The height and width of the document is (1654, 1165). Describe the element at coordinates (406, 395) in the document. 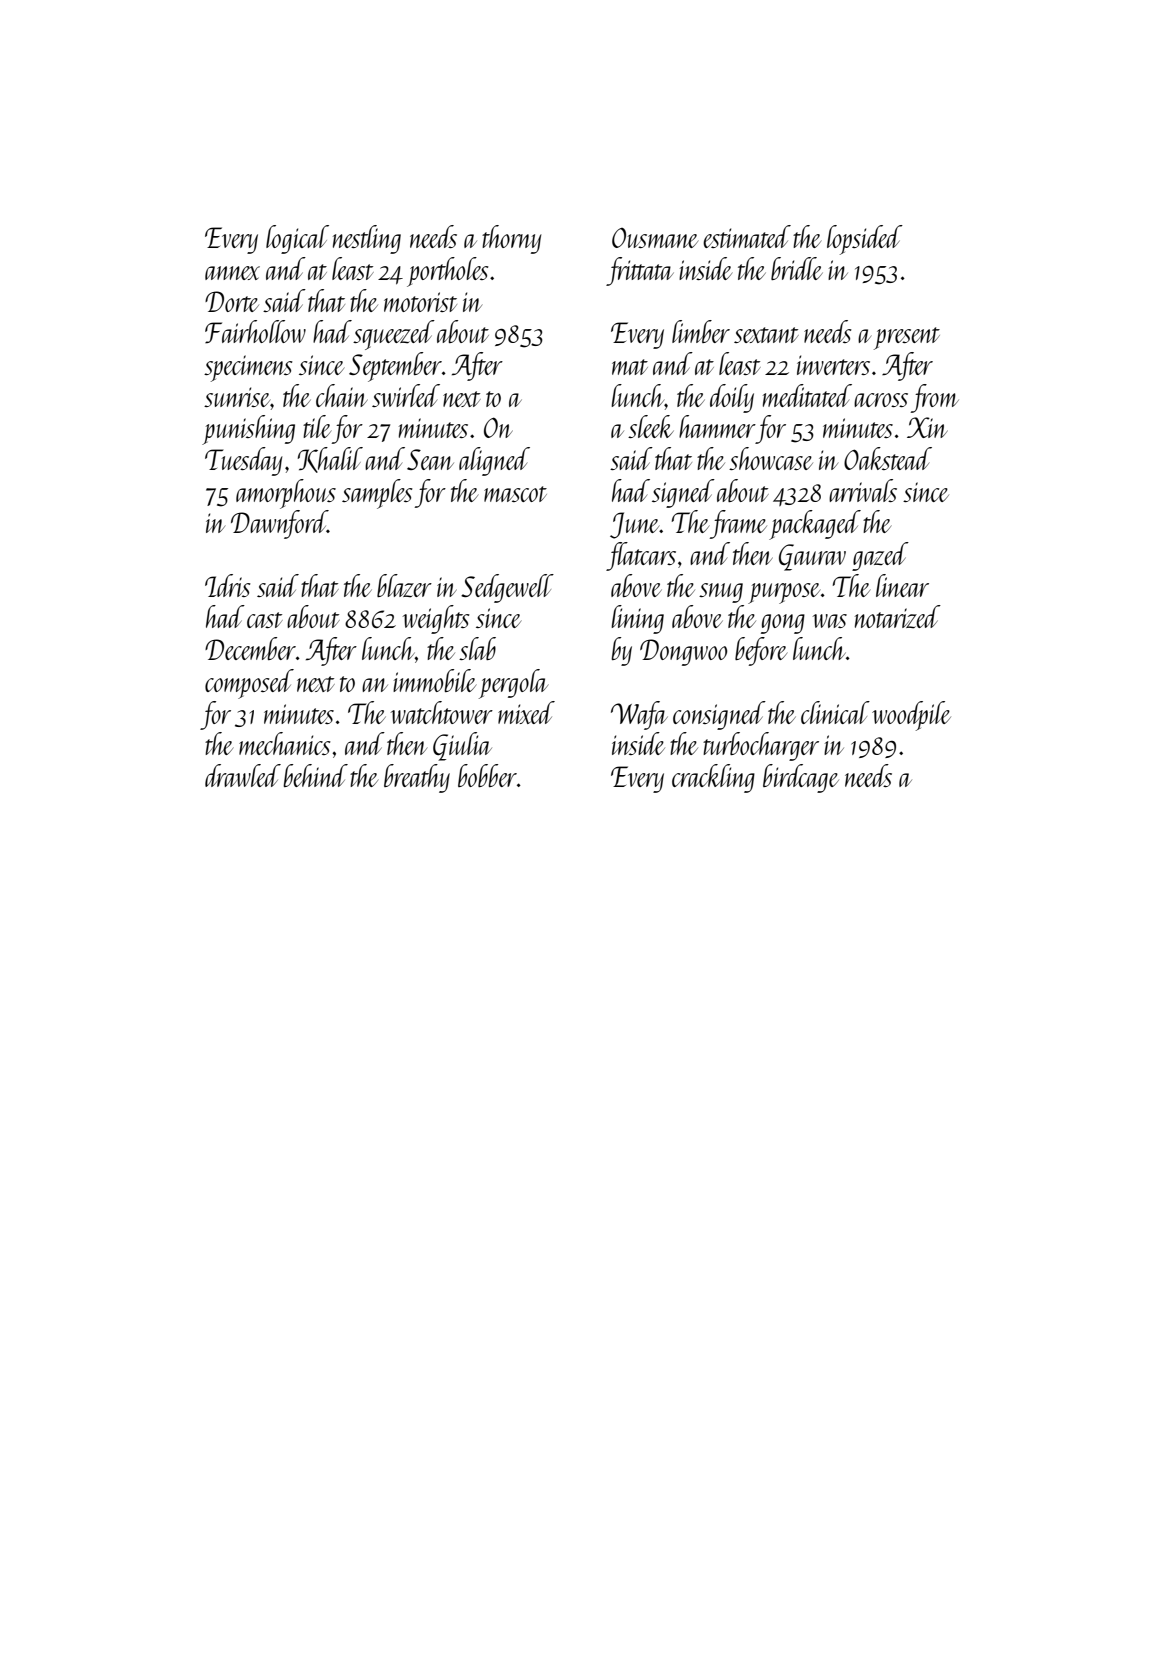

I see `swirled` at that location.
